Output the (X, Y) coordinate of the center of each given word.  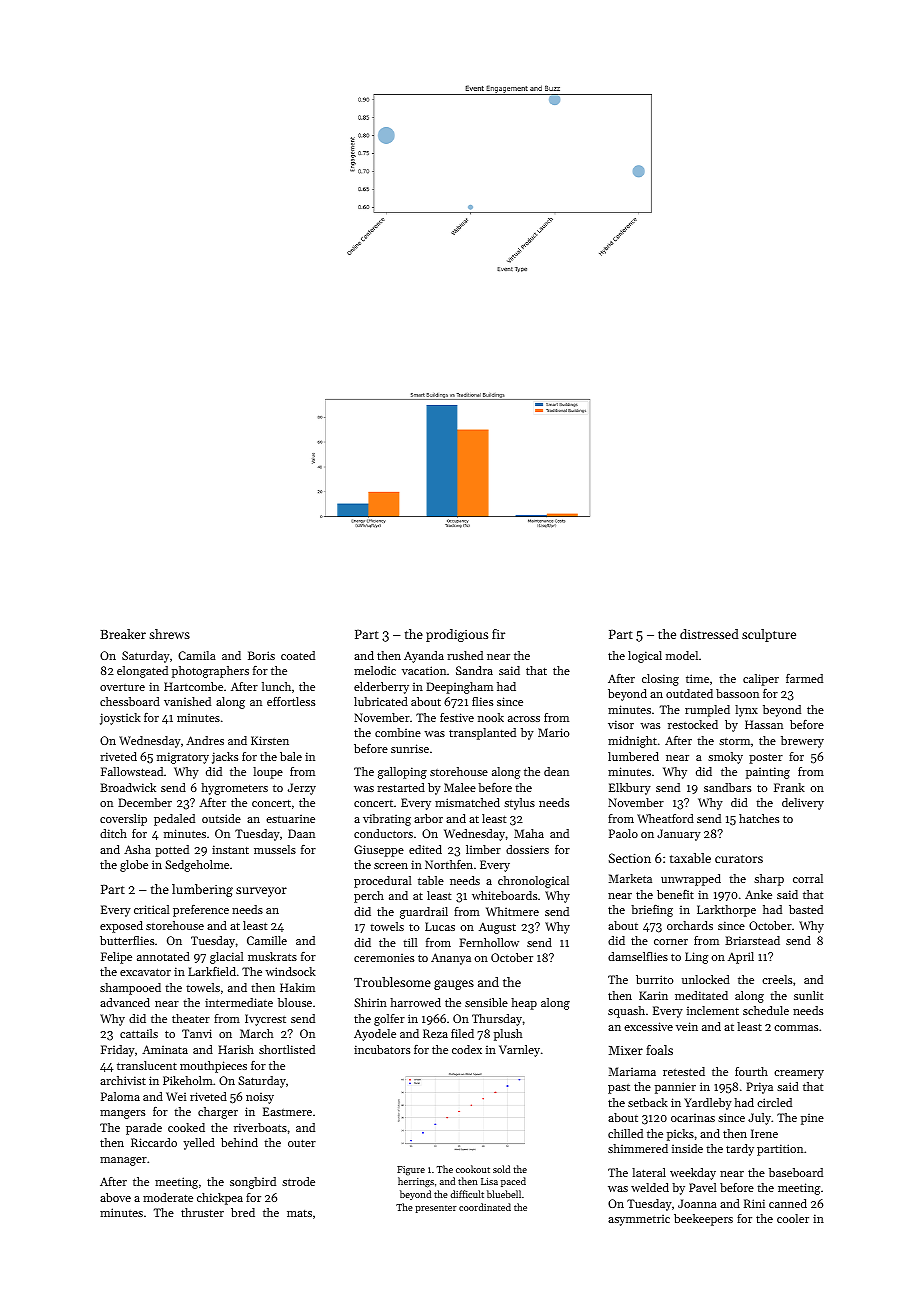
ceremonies (384, 957)
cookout (473, 1169)
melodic (375, 670)
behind (239, 1142)
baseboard (796, 1172)
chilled (625, 1133)
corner (671, 942)
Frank (789, 787)
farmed (804, 678)
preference (201, 911)
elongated (142, 672)
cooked (186, 1127)
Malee (460, 787)
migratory (183, 758)
